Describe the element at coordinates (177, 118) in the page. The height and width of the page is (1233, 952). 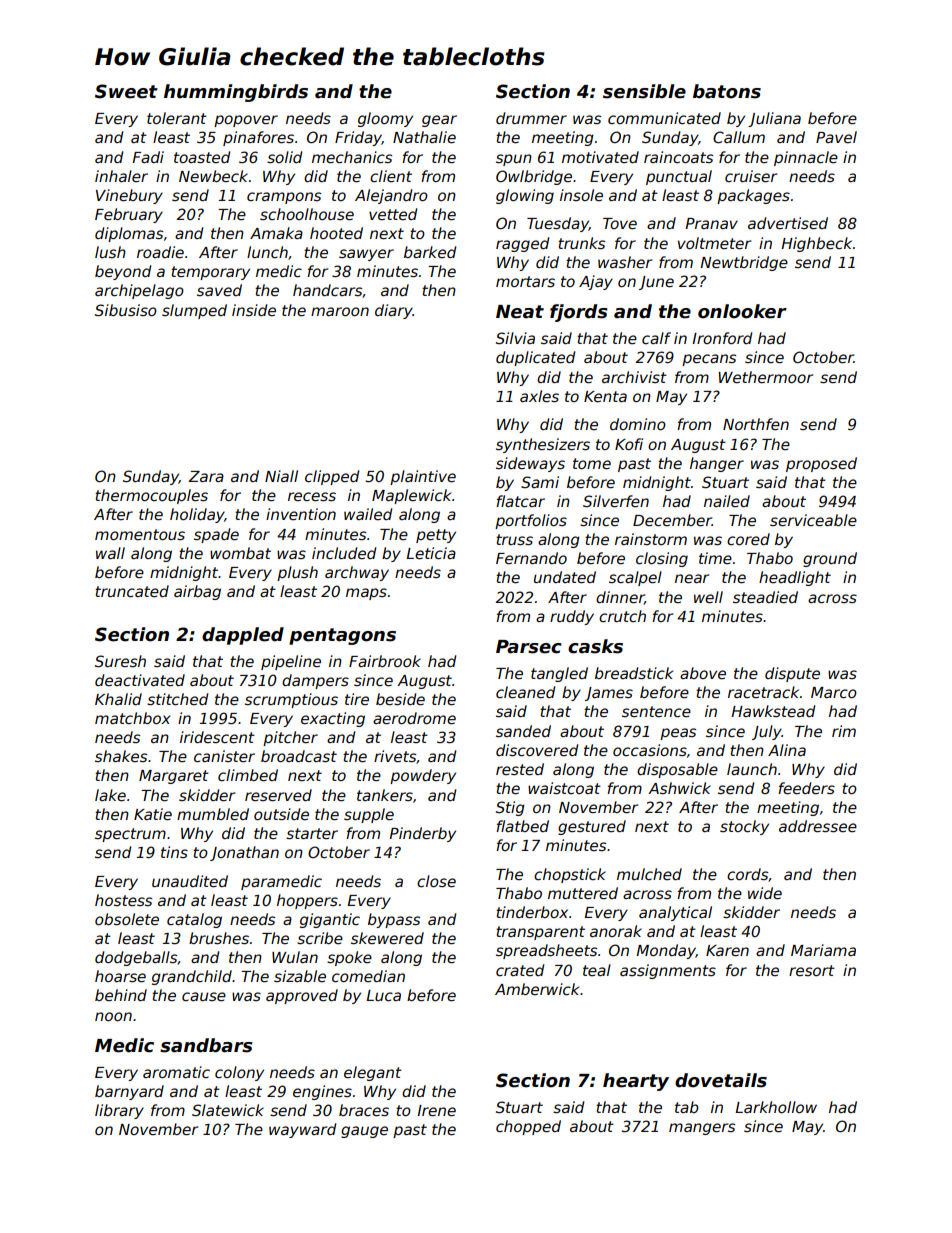
I see `tolerant` at that location.
